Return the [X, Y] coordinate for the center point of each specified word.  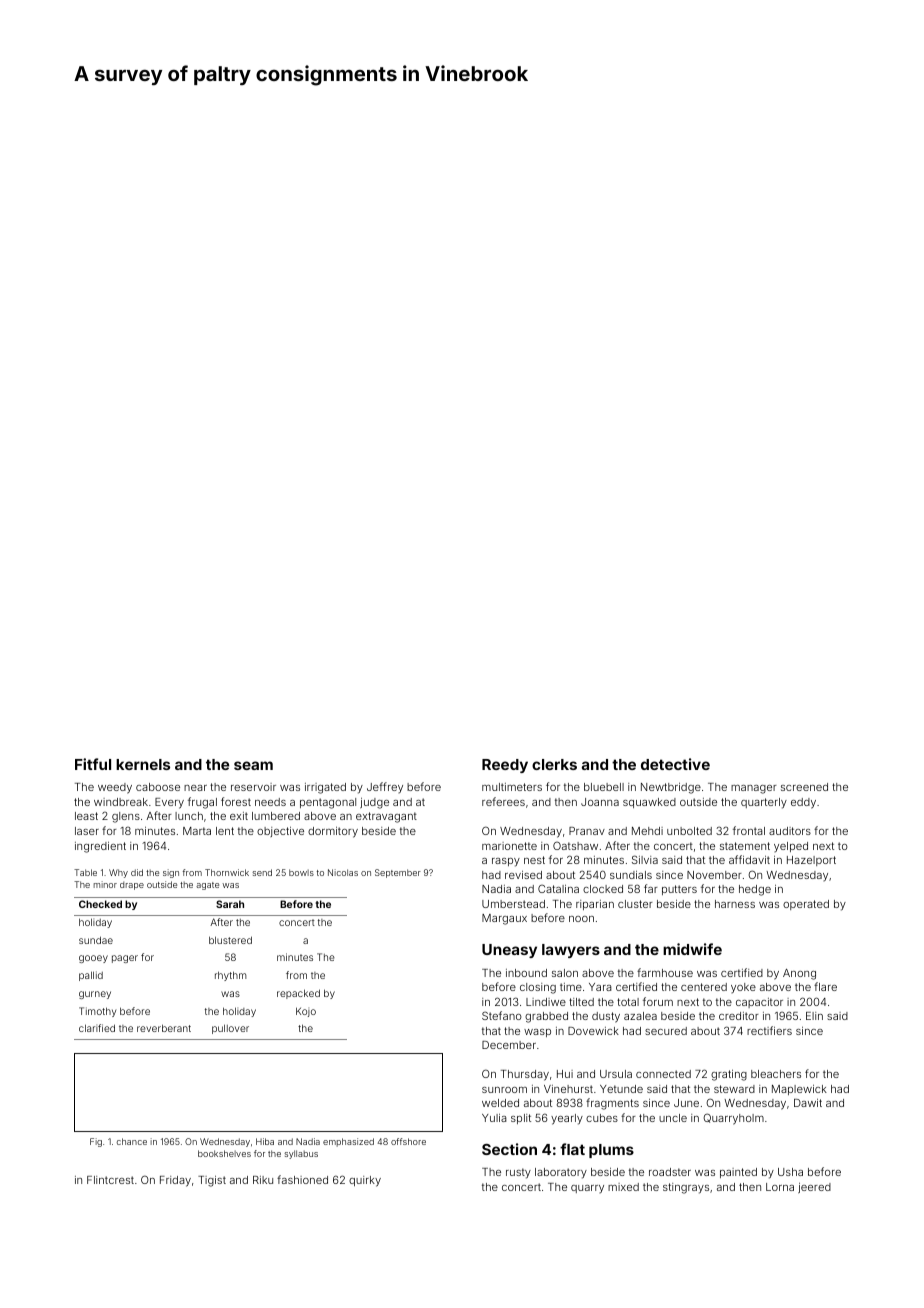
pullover [230, 1029]
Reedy [505, 766]
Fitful [93, 764]
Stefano [502, 1015]
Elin [814, 1016]
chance [132, 1141]
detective [675, 764]
